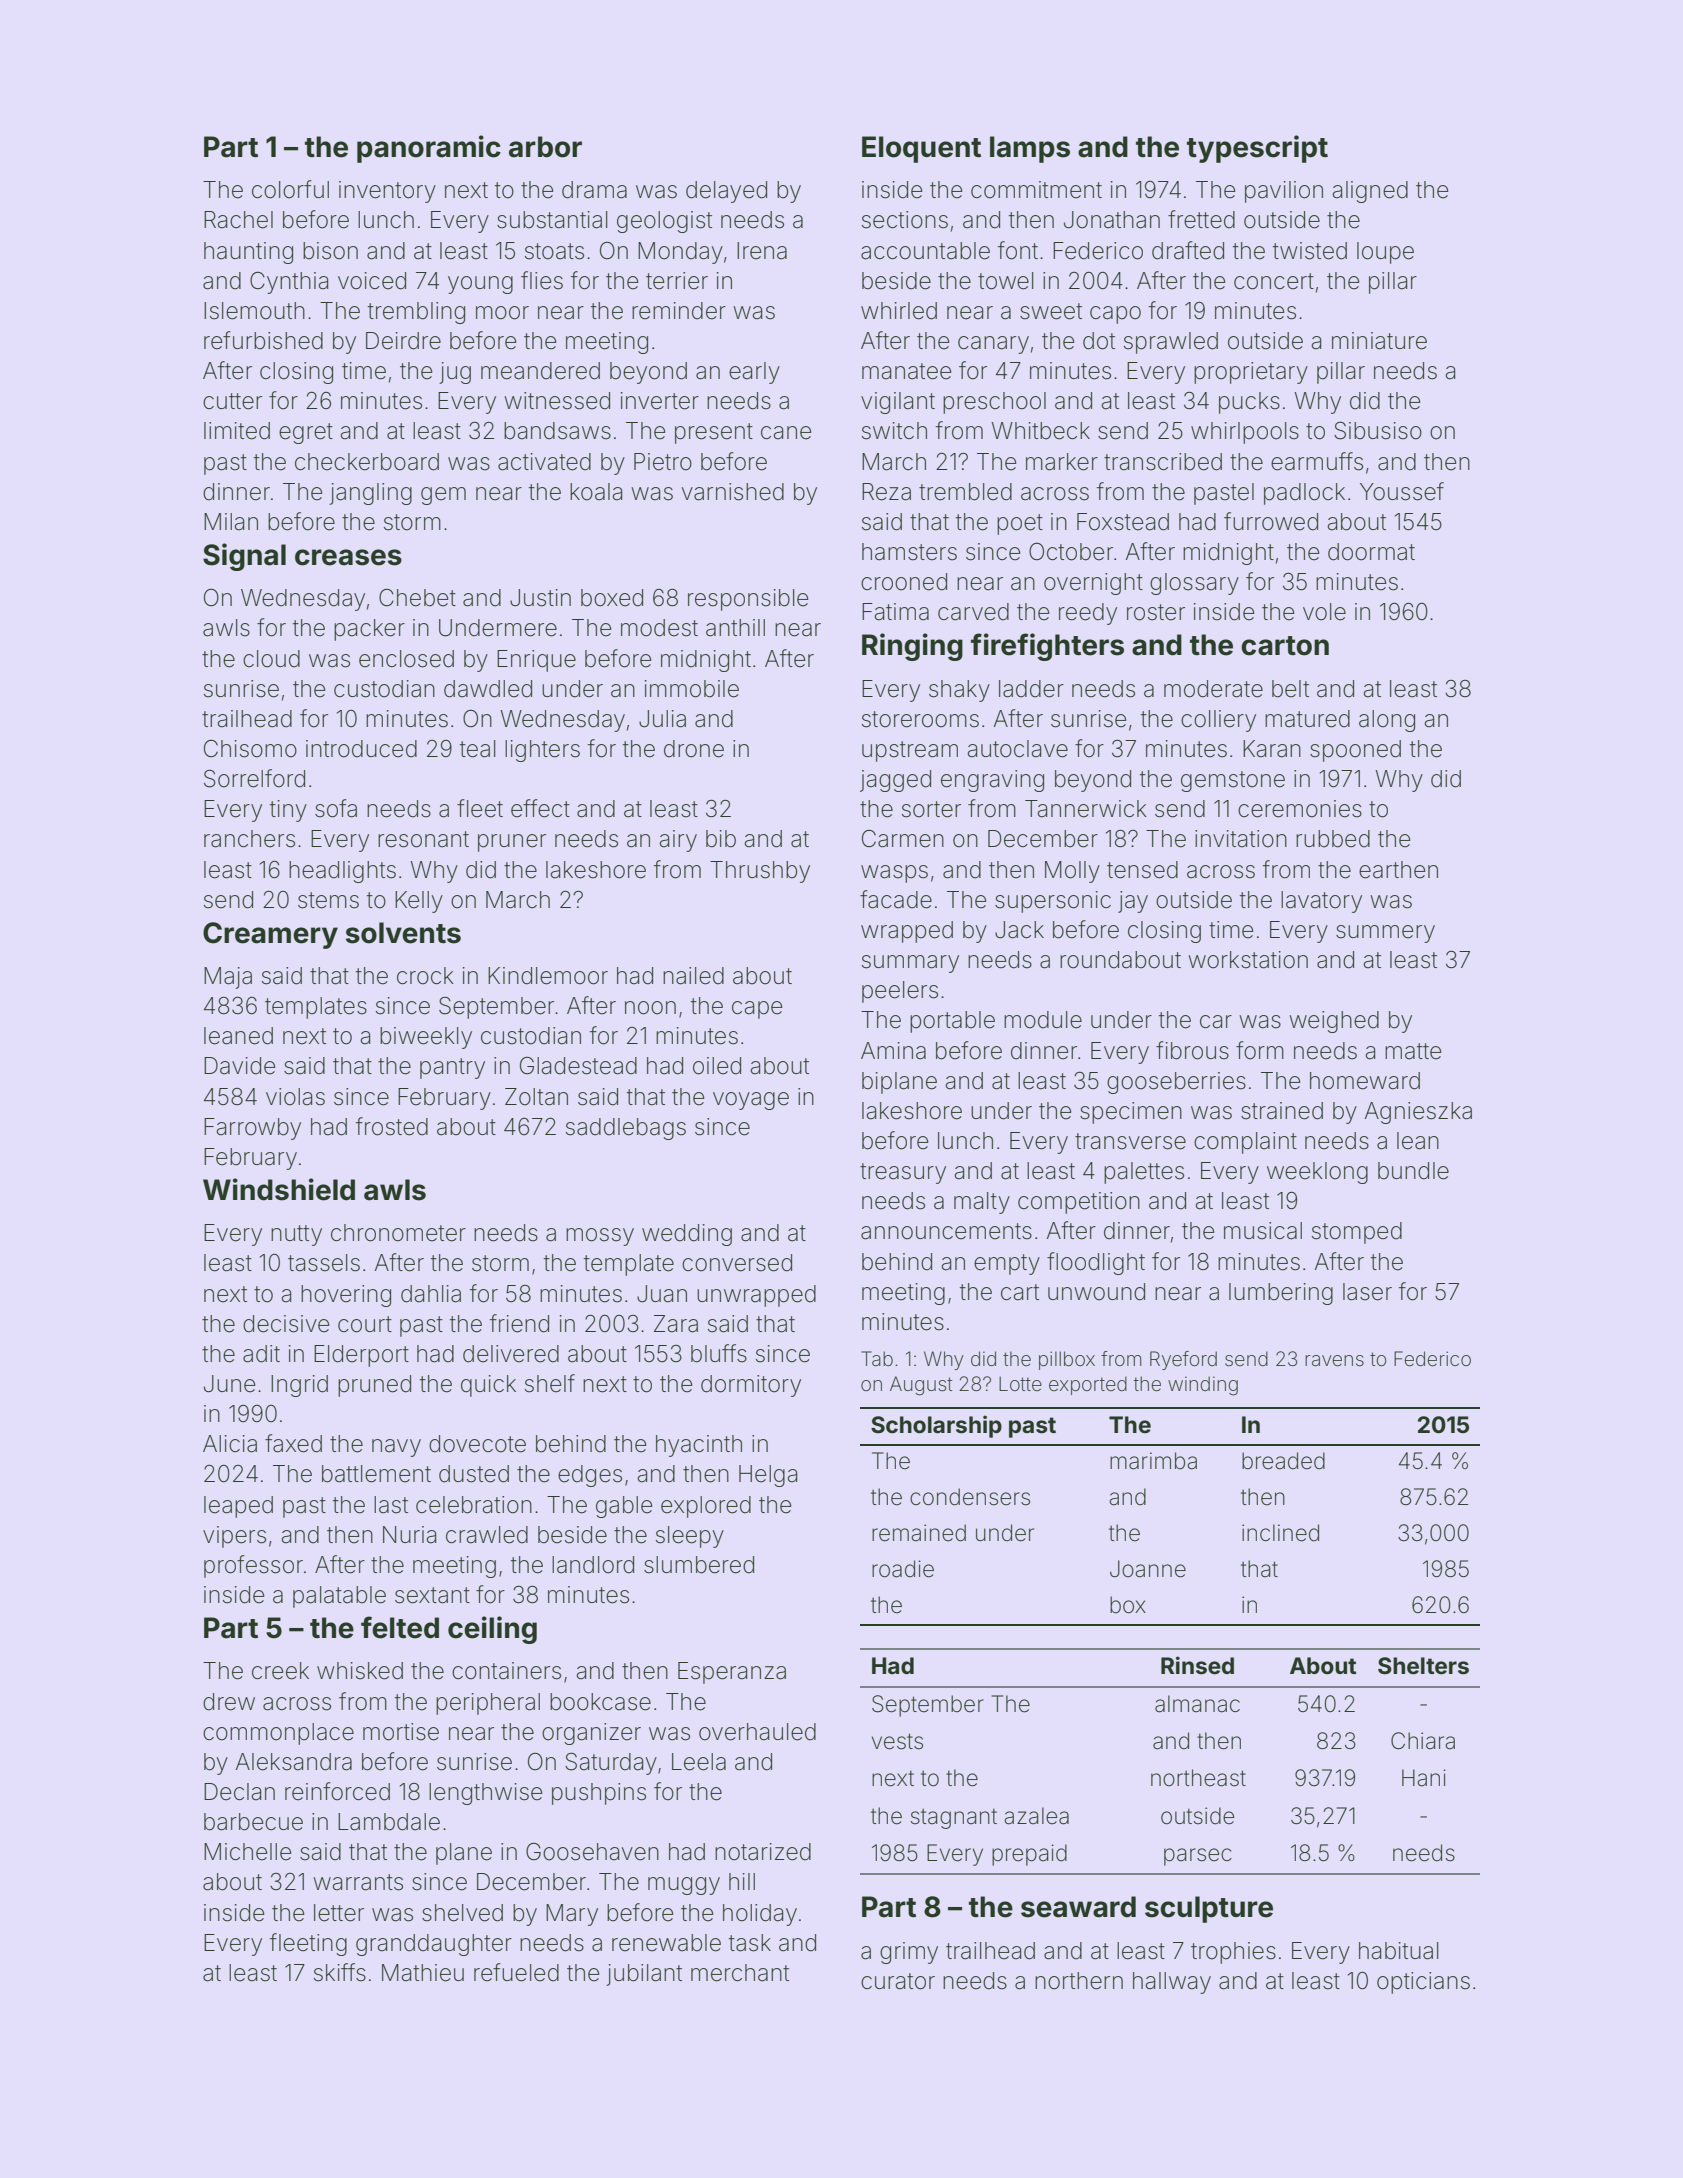  I want to click on boxed, so click(612, 598).
